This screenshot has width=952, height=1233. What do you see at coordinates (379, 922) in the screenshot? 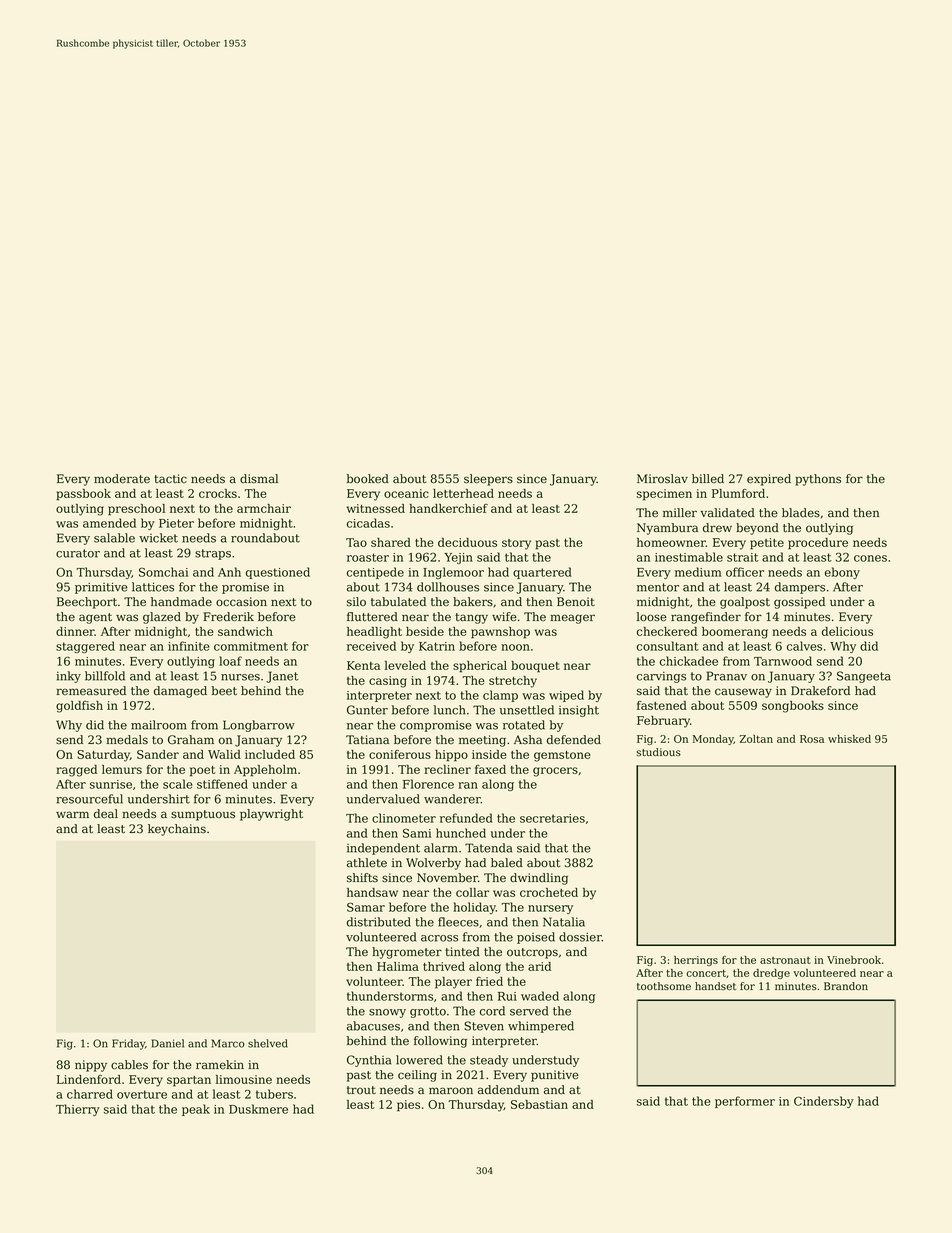
I see `distributed` at bounding box center [379, 922].
